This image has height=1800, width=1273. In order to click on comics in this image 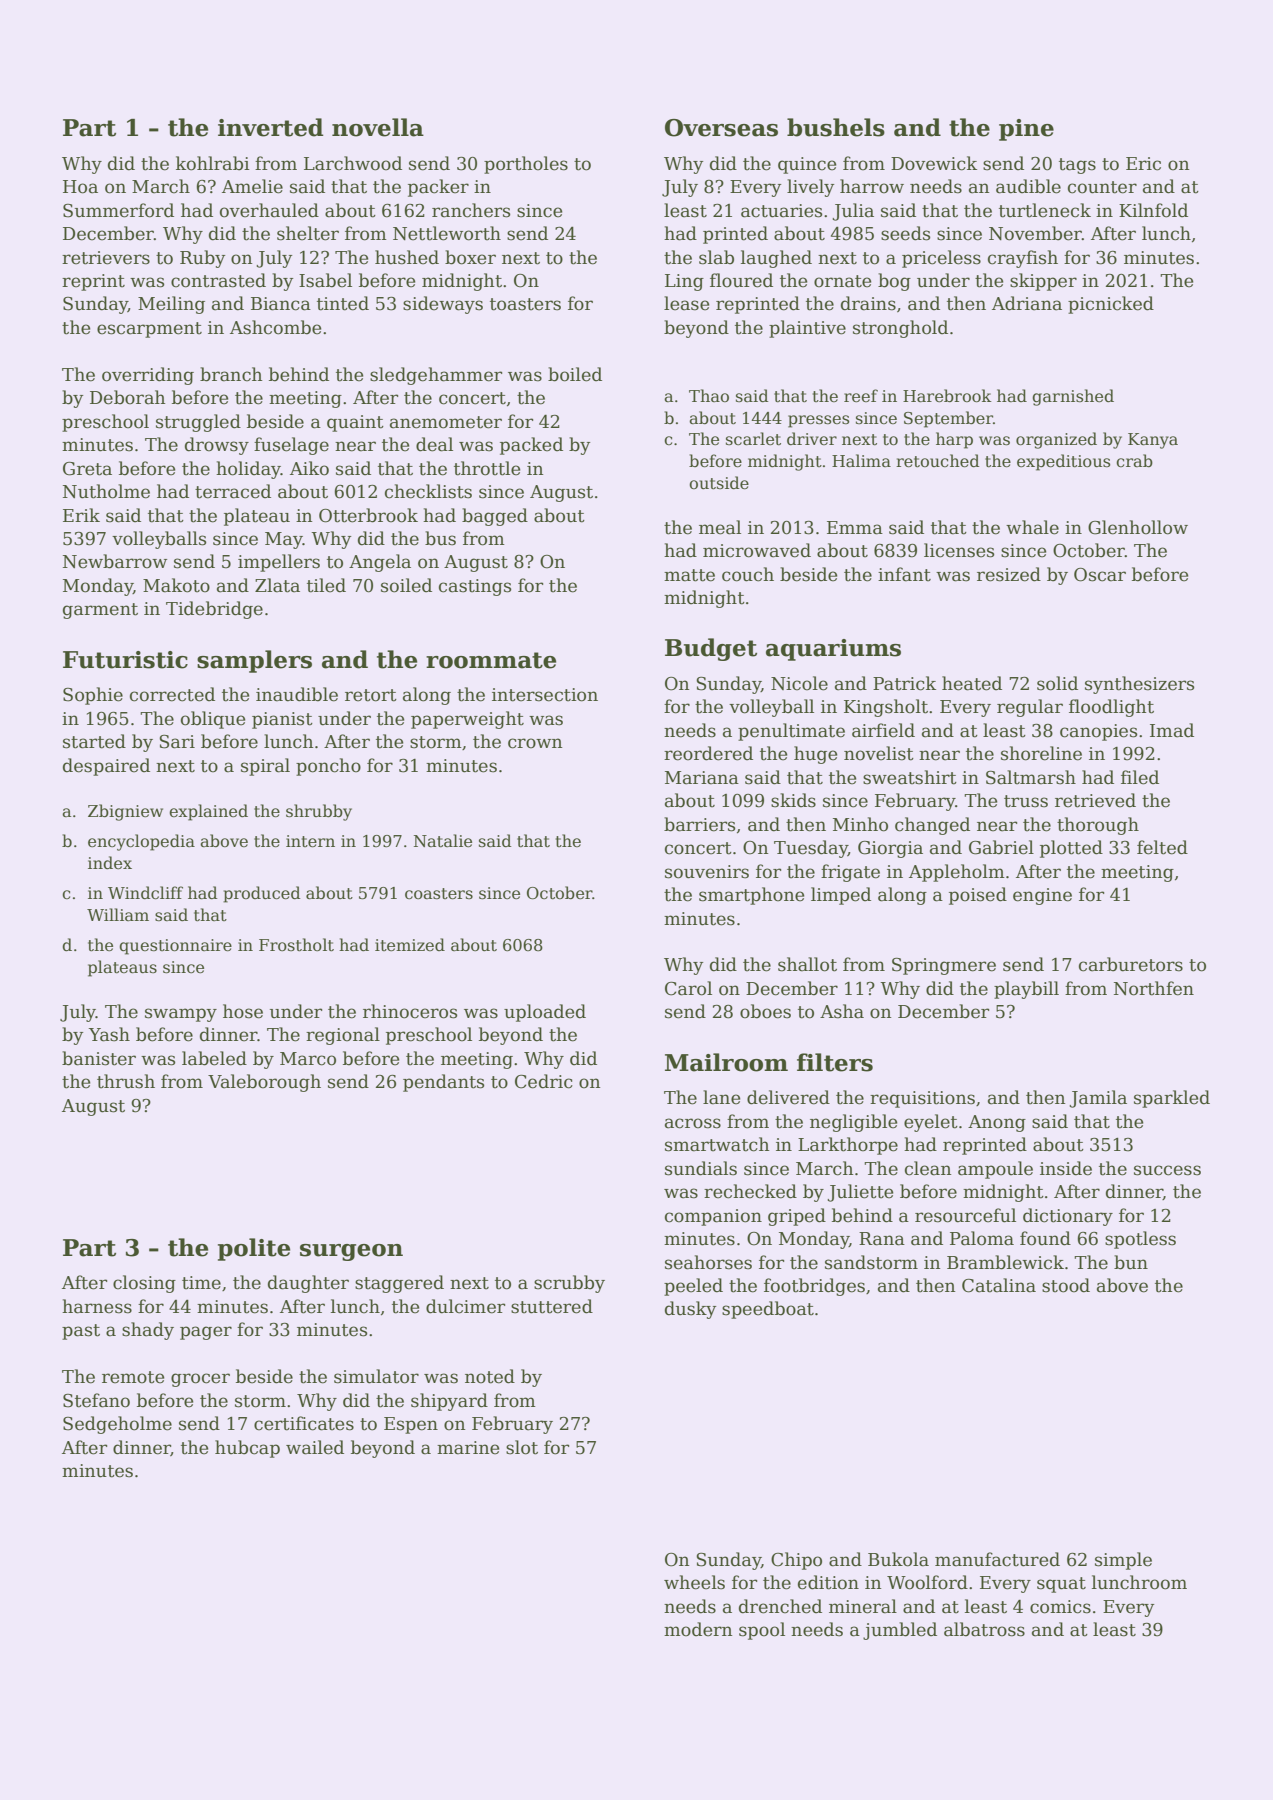, I will do `click(1060, 1607)`.
